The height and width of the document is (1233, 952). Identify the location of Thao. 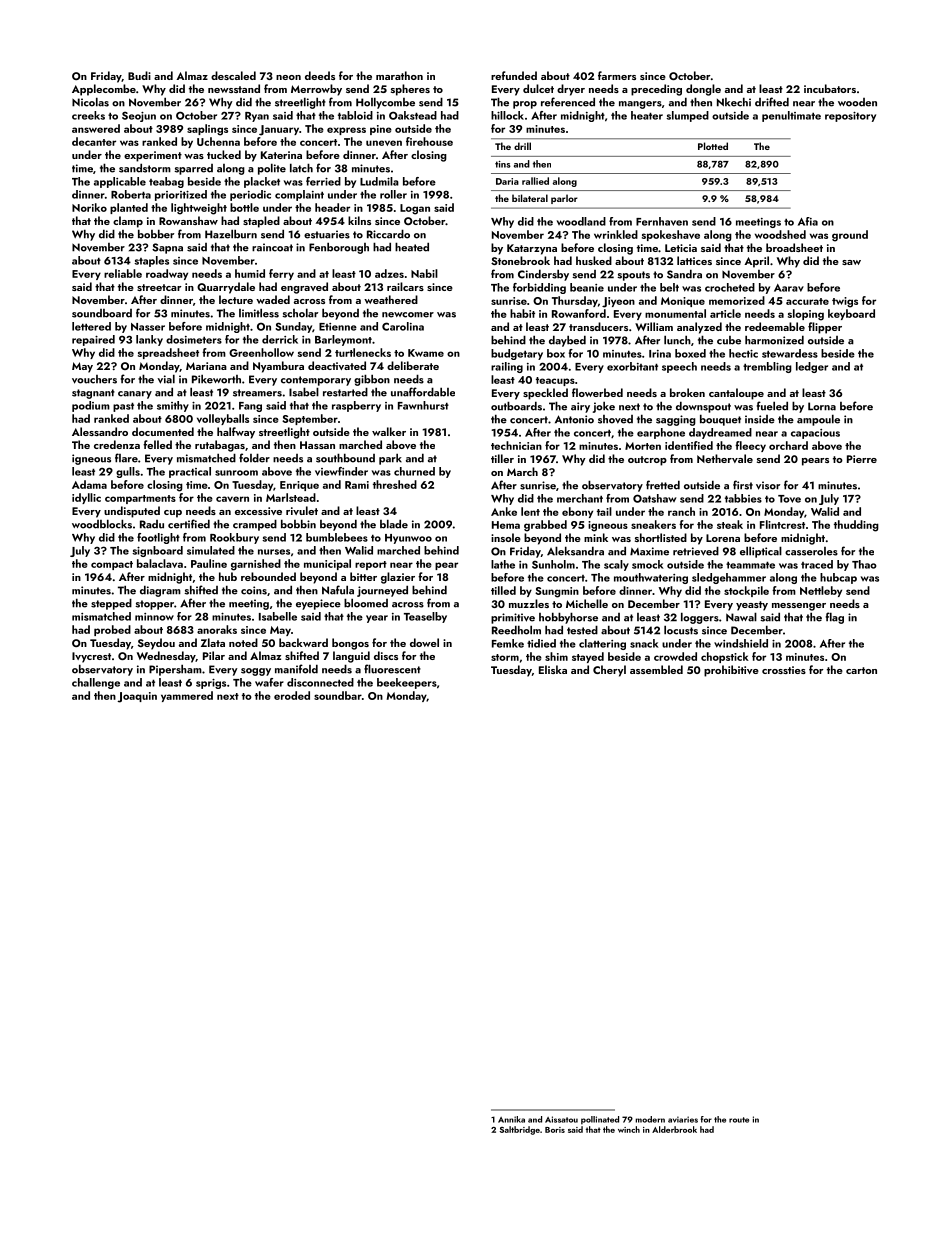
(864, 564).
